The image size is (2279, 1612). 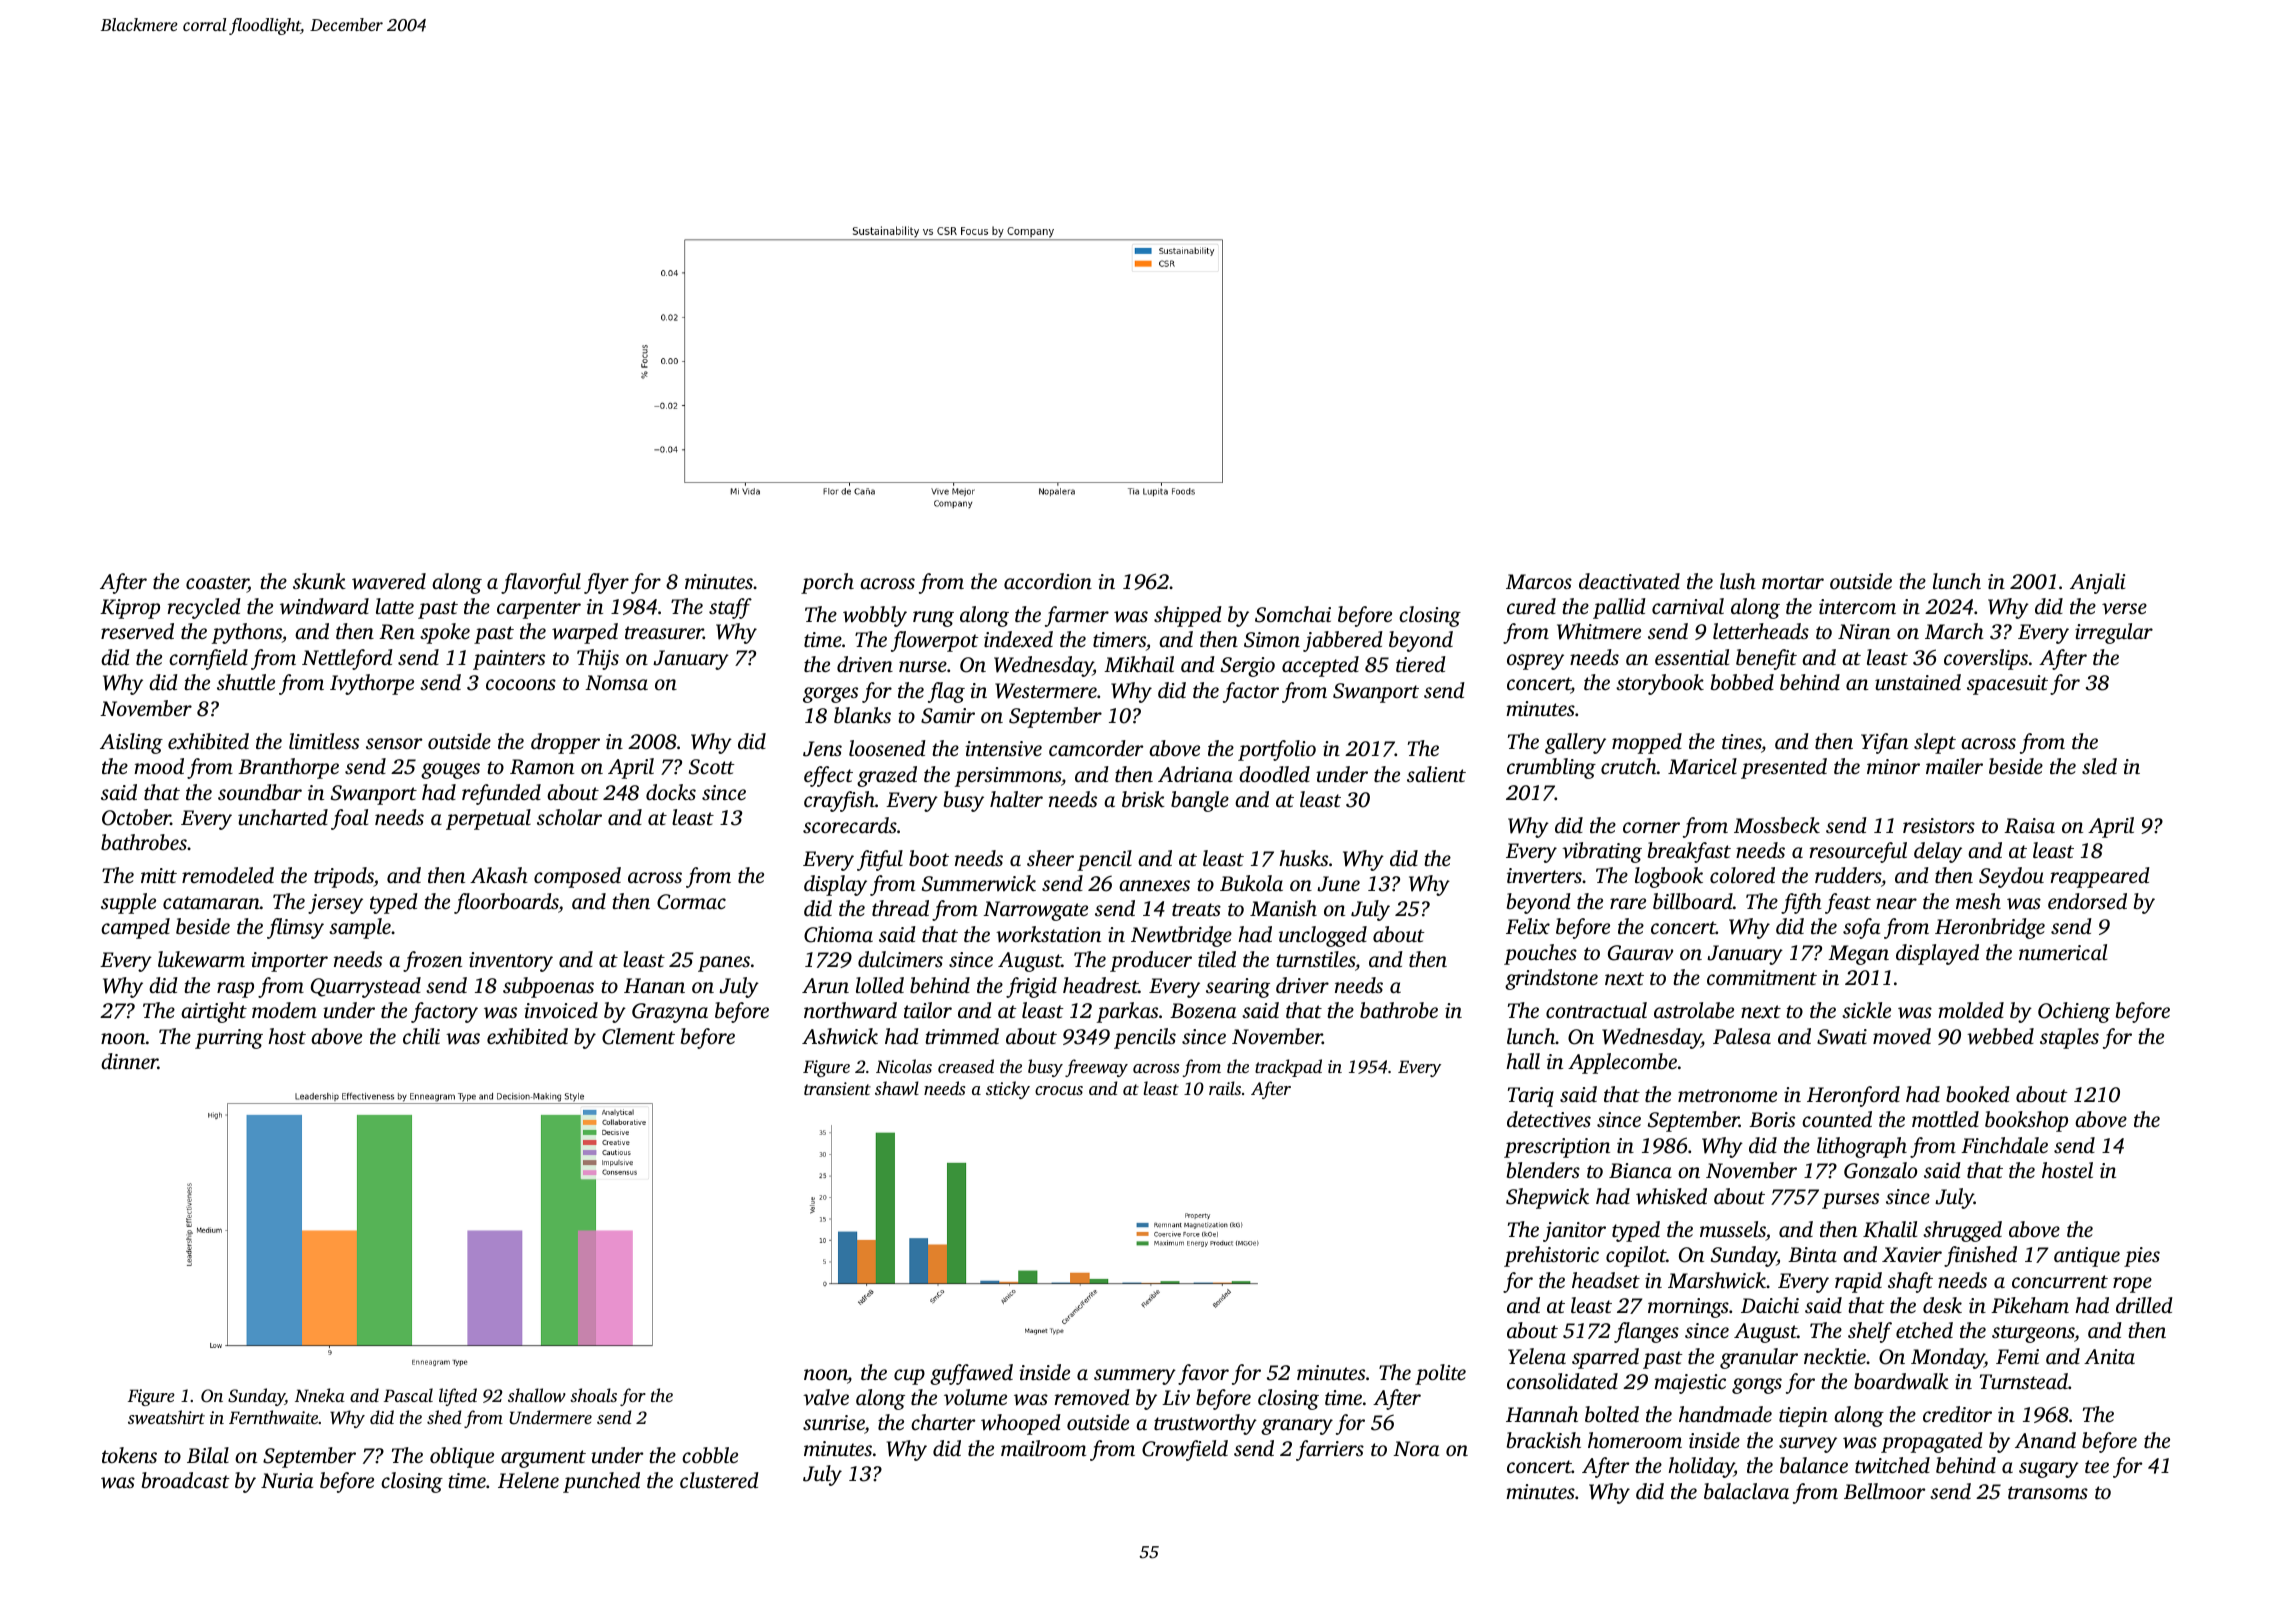 I want to click on Helene, so click(x=528, y=1480).
